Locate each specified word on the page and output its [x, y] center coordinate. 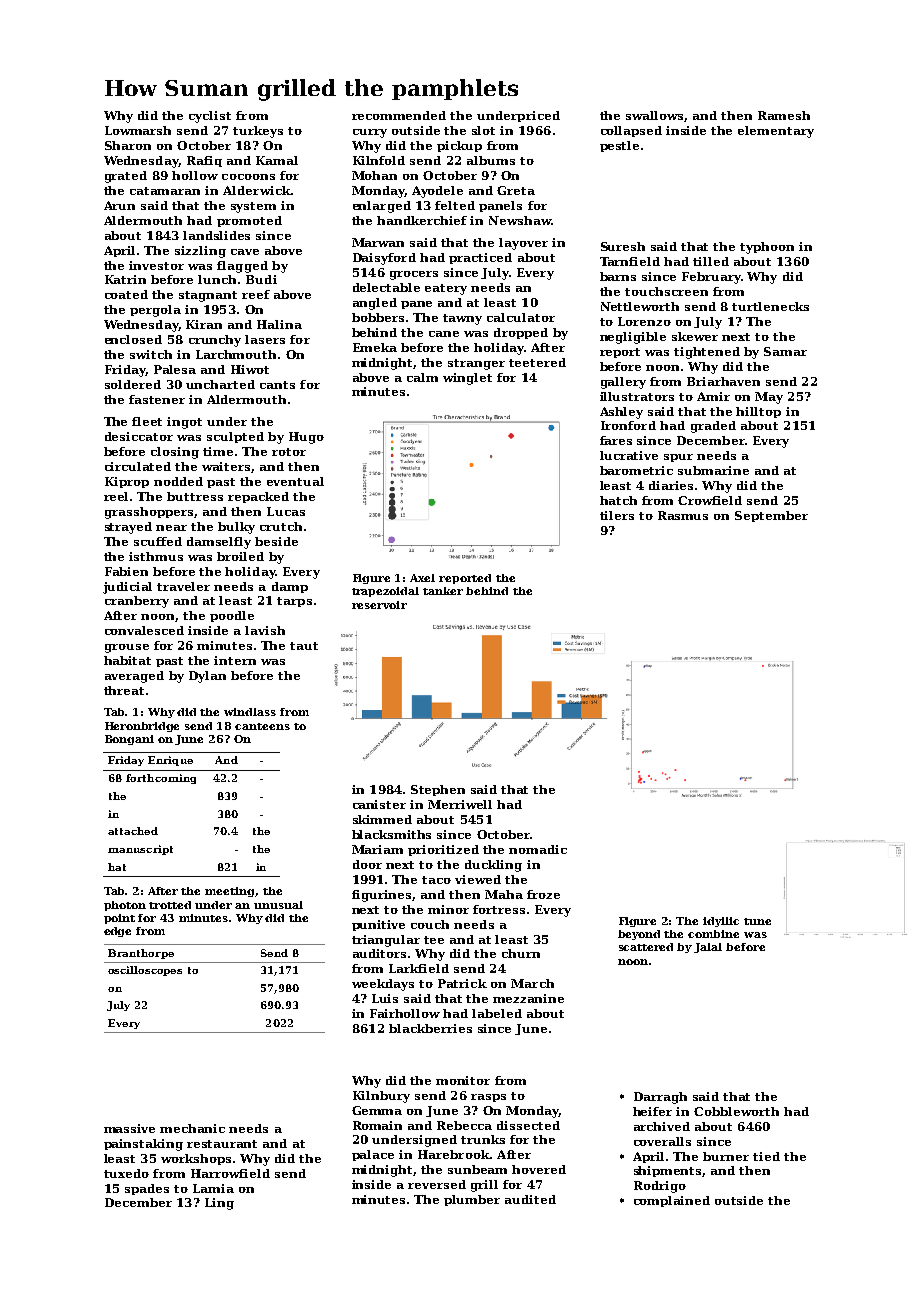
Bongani [129, 740]
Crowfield [710, 500]
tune [757, 921]
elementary [776, 132]
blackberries [430, 1028]
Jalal [708, 948]
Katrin [125, 279]
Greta [516, 190]
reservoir [379, 605]
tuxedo [126, 1173]
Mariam [377, 849]
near [171, 528]
